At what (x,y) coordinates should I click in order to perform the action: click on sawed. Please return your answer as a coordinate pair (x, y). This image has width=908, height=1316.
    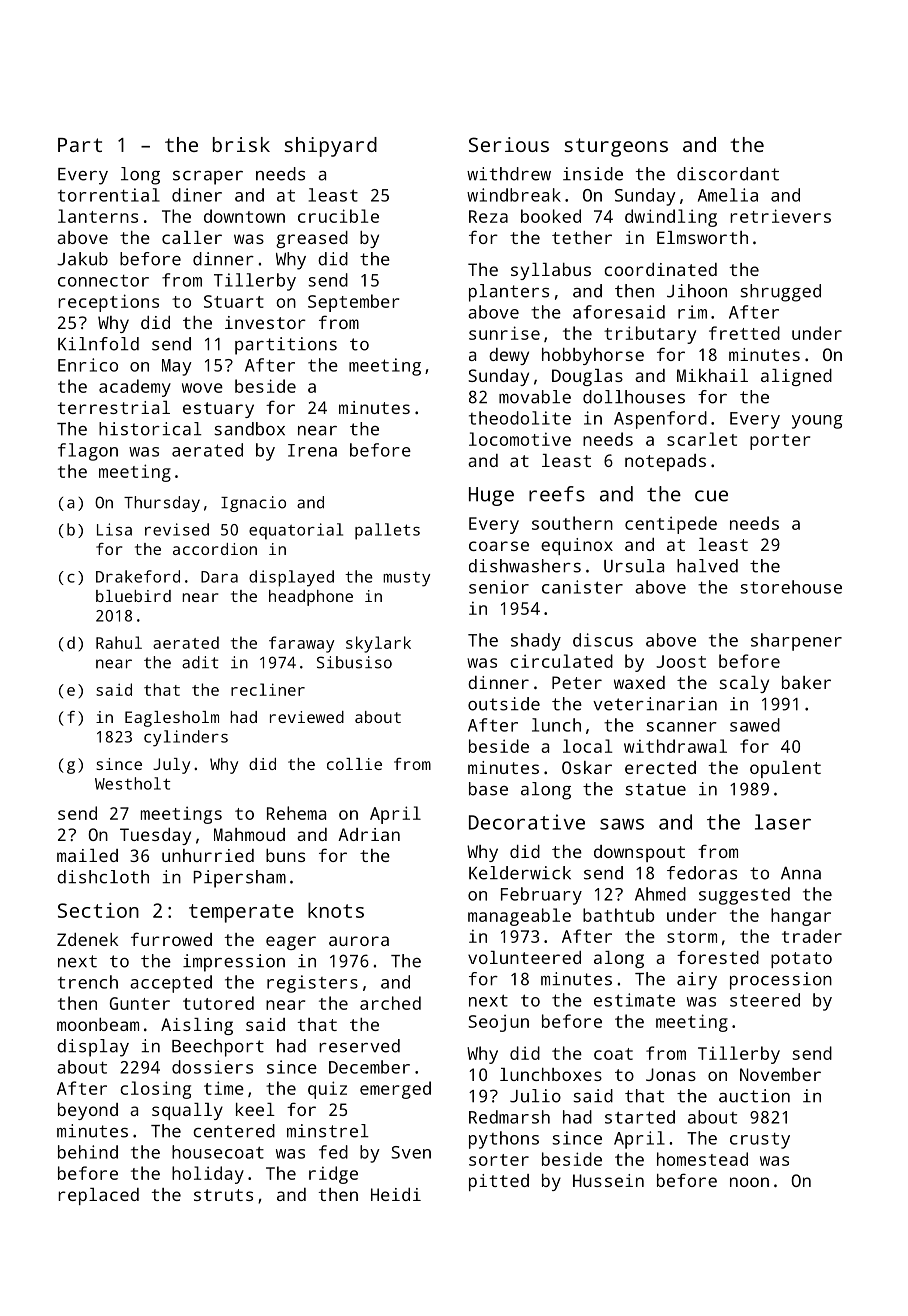
    Looking at the image, I should click on (755, 725).
